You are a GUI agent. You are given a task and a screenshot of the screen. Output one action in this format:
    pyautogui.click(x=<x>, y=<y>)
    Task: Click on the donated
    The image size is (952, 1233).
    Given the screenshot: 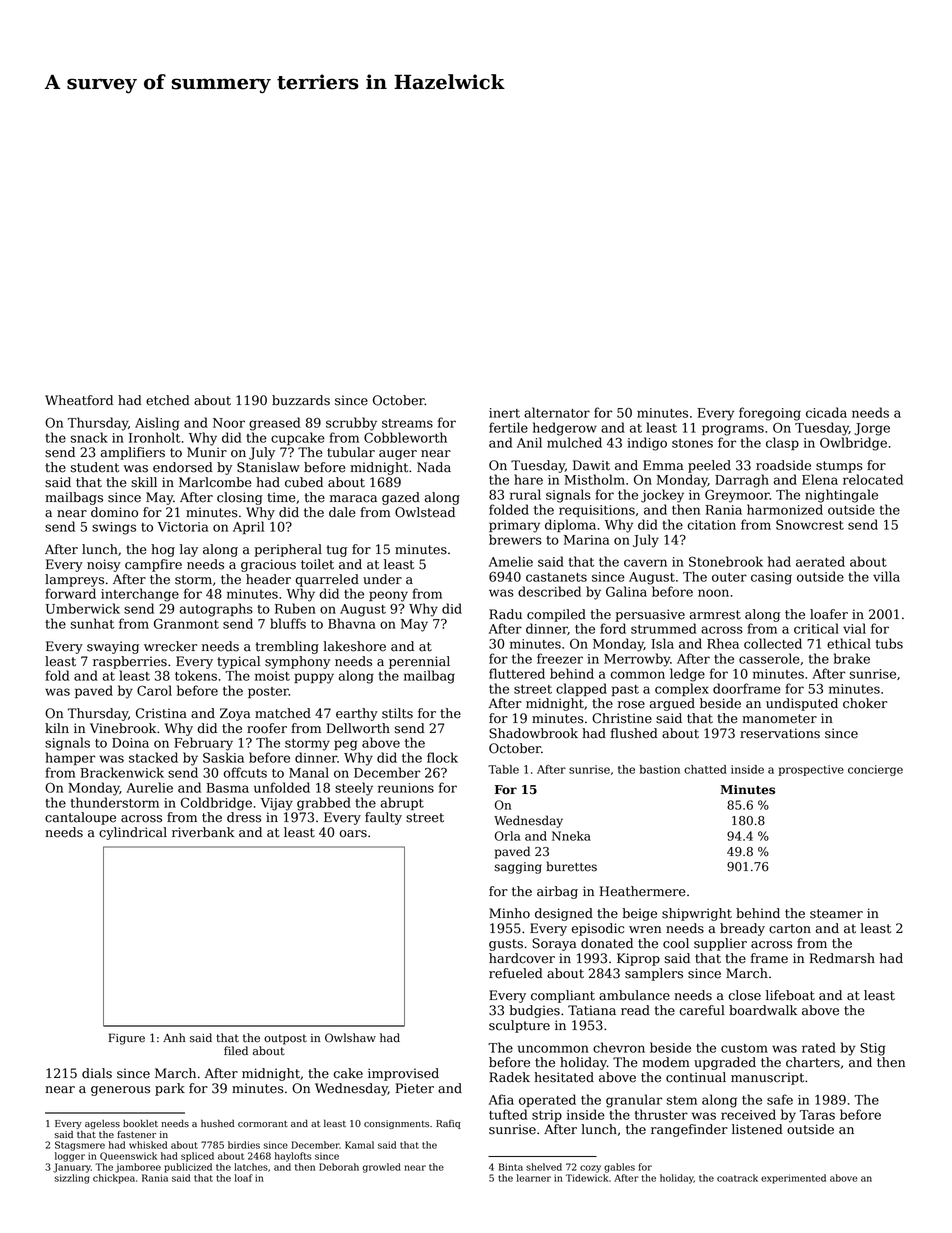 What is the action you would take?
    pyautogui.click(x=607, y=943)
